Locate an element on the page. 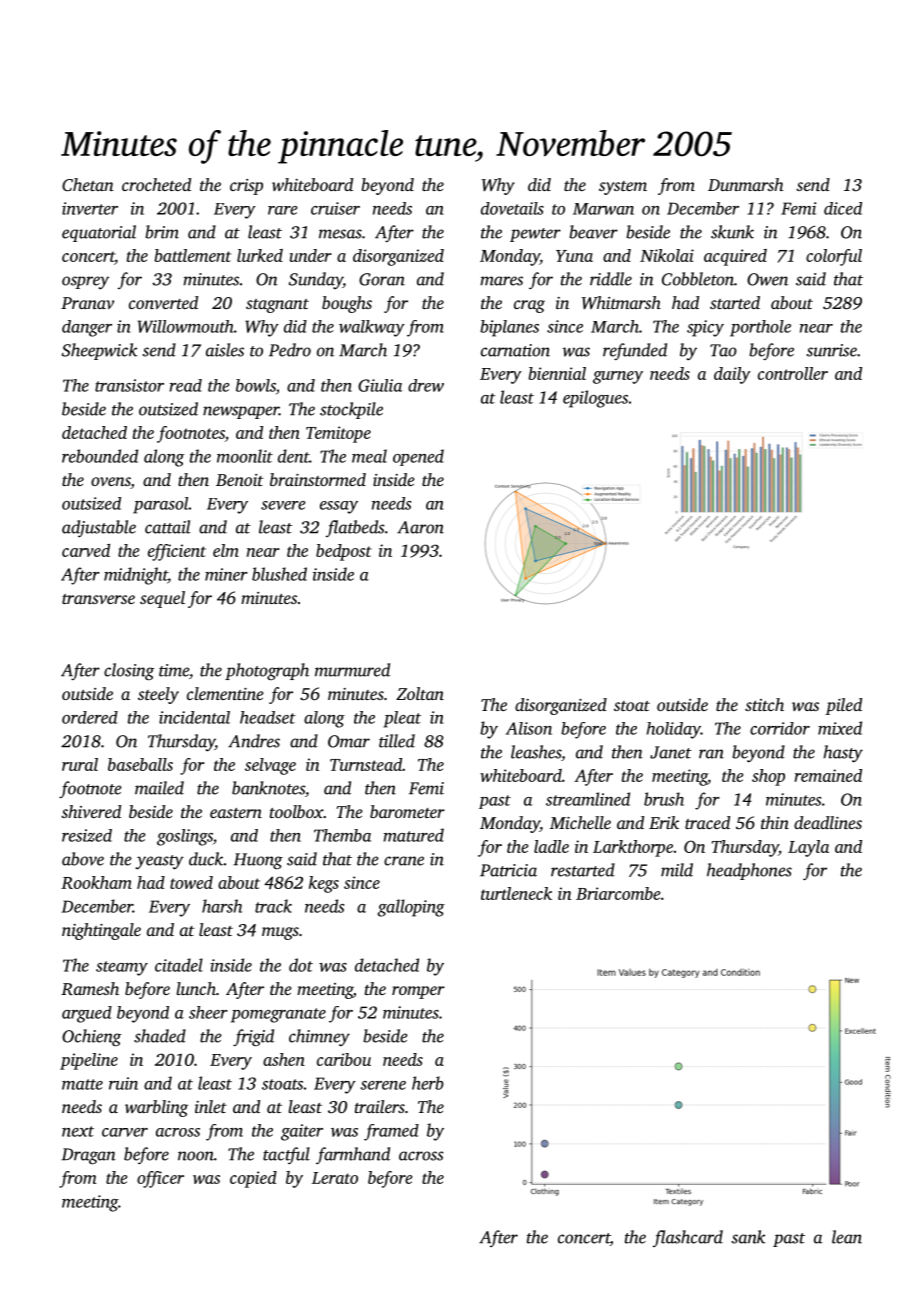 The width and height of the page is (924, 1314). flashcard is located at coordinates (688, 1238).
